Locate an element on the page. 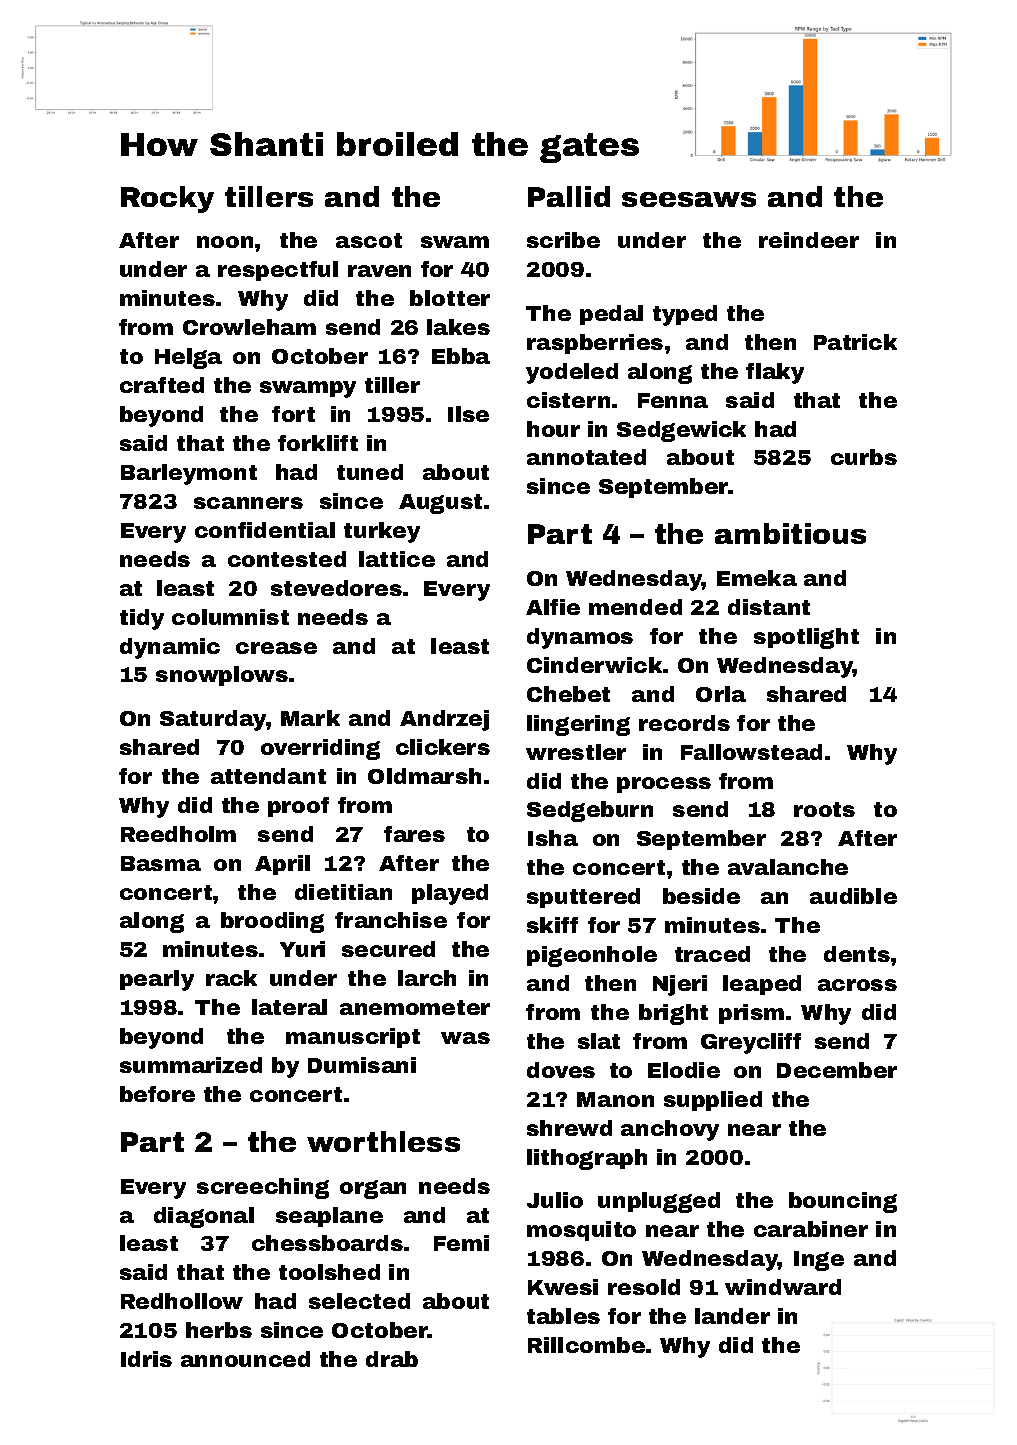 This document has width=1017, height=1445. roots is located at coordinates (824, 809).
